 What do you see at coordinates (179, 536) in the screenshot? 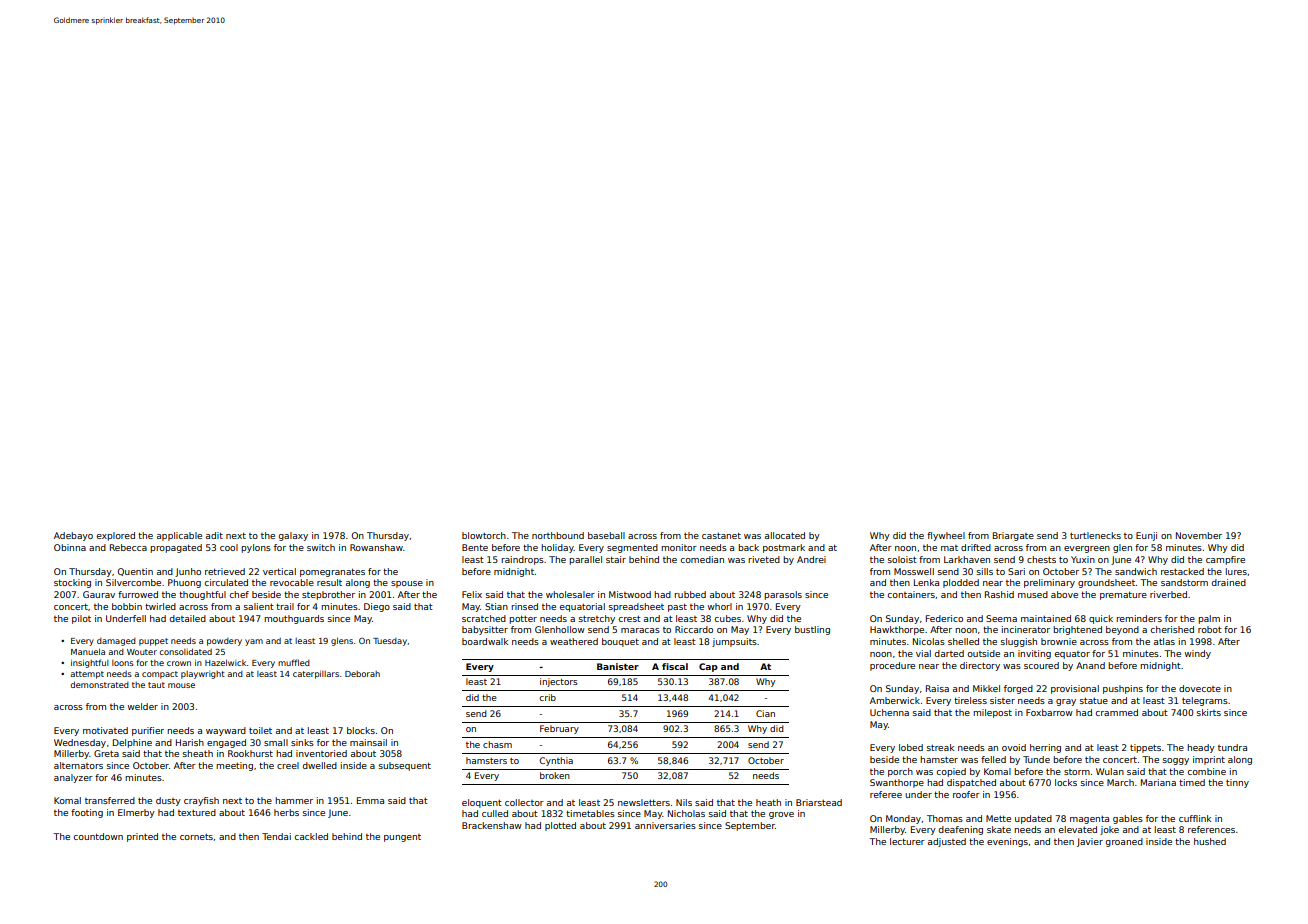
I see `applicable` at bounding box center [179, 536].
